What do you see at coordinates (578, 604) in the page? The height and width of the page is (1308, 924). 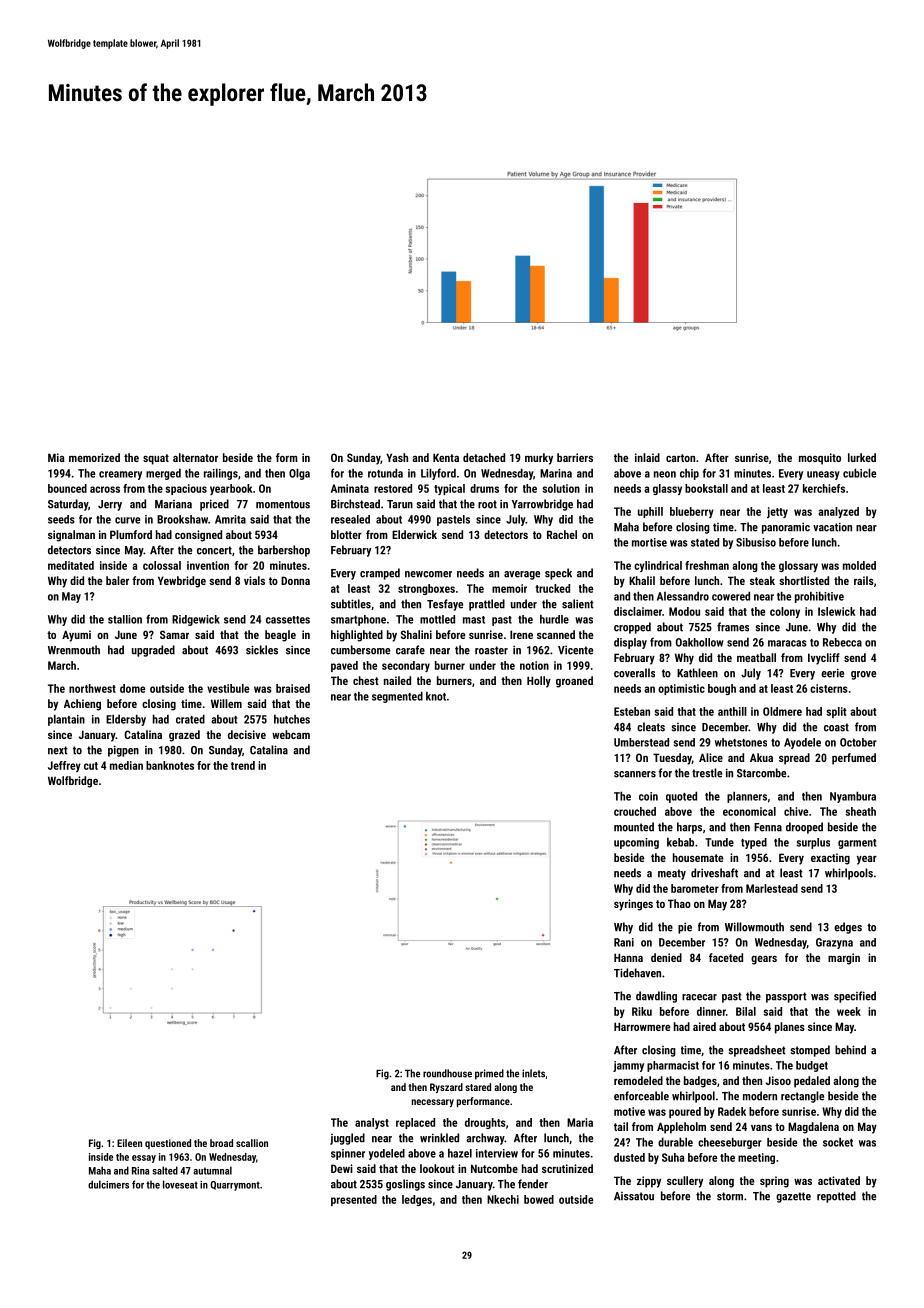 I see `salient` at bounding box center [578, 604].
